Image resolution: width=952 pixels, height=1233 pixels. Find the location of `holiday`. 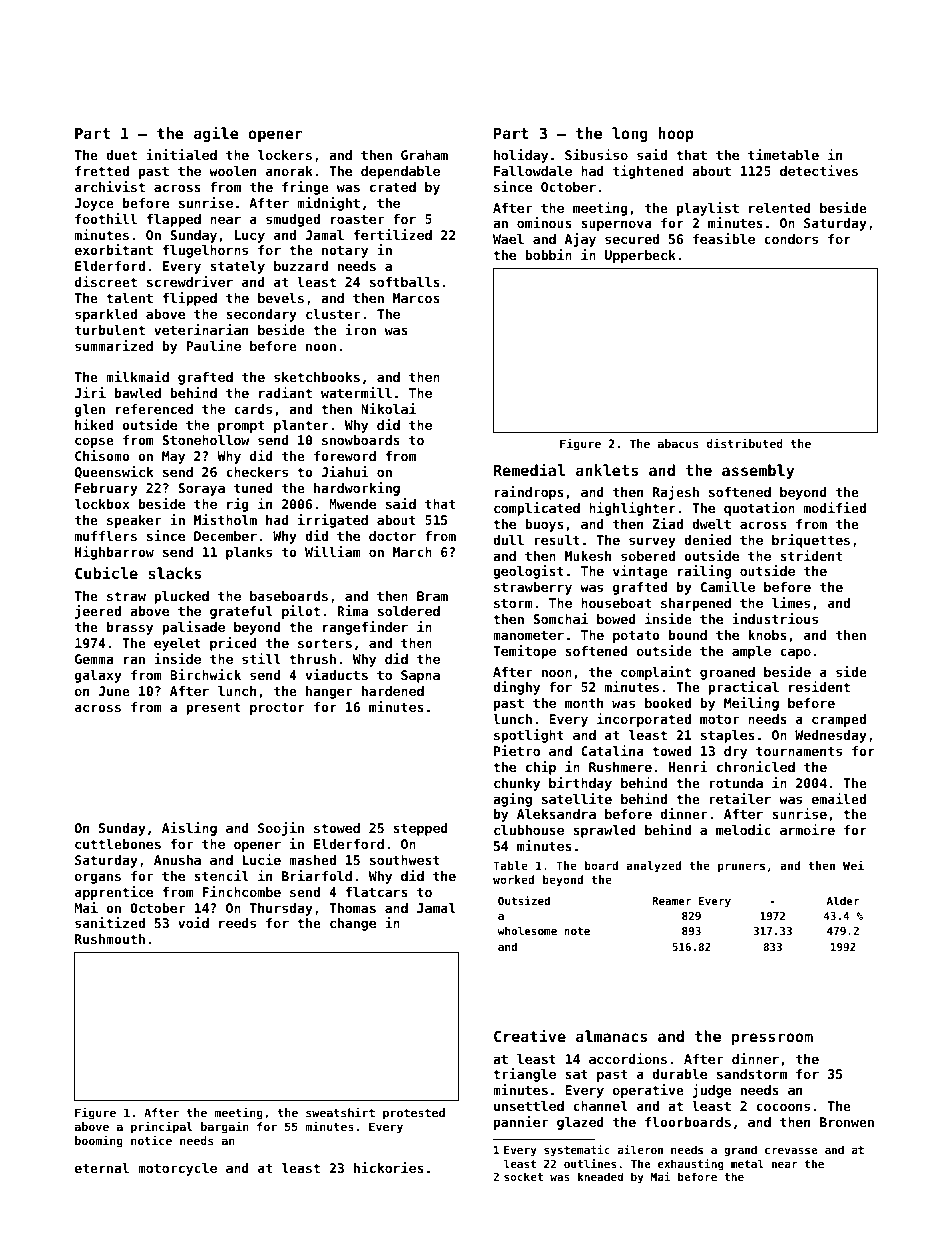

holiday is located at coordinates (521, 156).
